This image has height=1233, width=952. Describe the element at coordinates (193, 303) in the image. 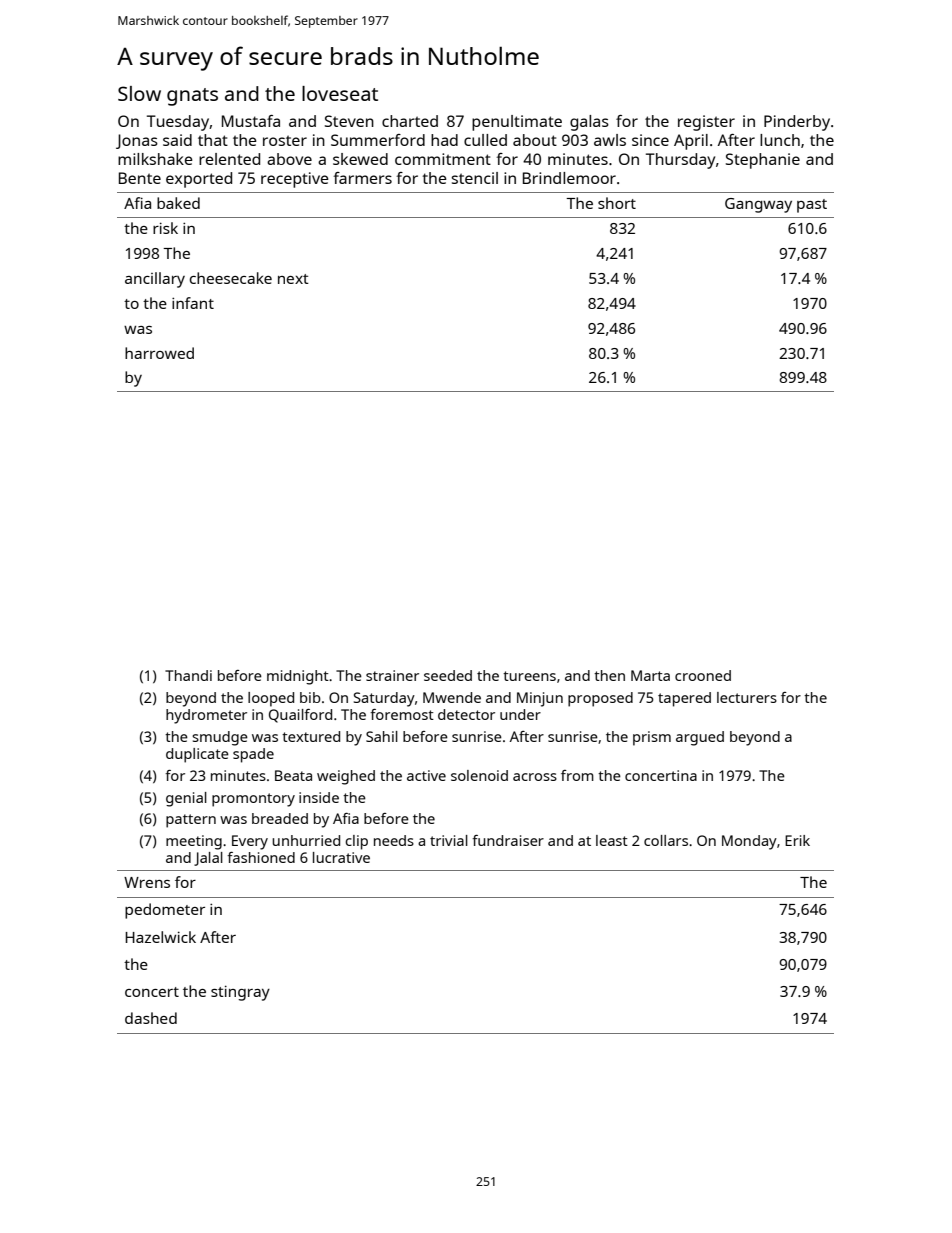

I see `infant` at that location.
